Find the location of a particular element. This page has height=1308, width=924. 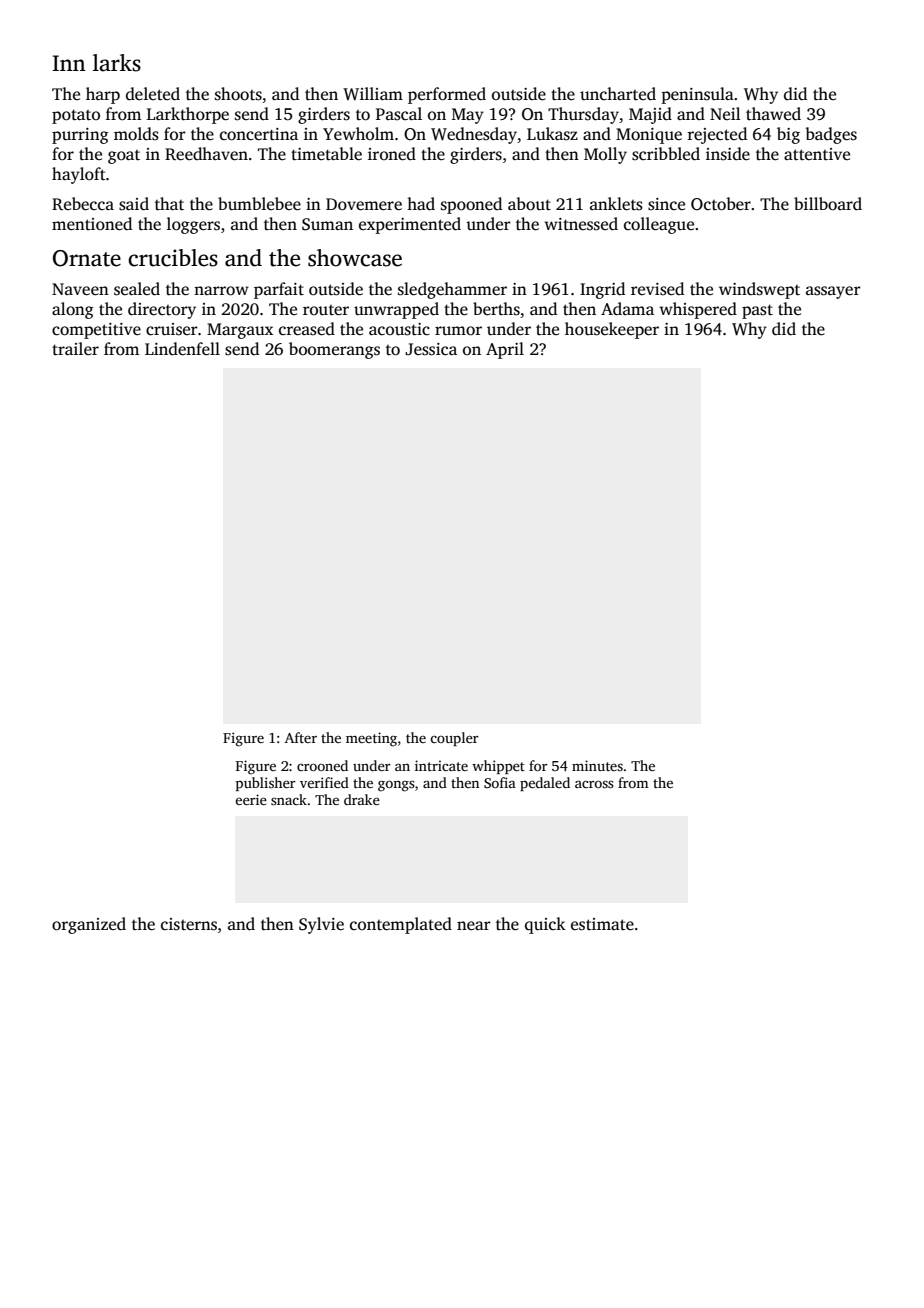

larks is located at coordinates (117, 63).
